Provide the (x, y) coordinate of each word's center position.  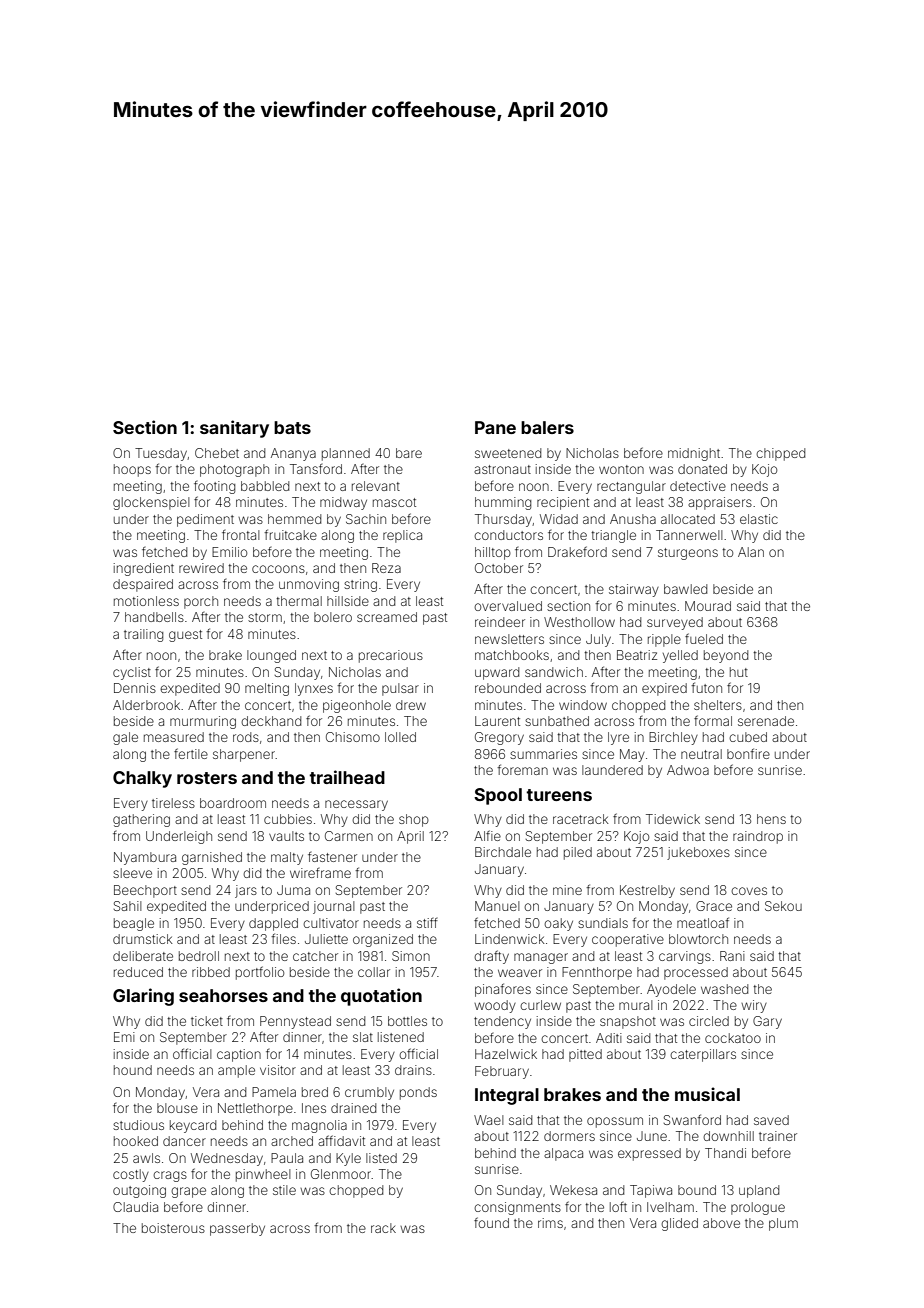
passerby (237, 1229)
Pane (495, 427)
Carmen (349, 836)
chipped (780, 454)
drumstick (143, 939)
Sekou (783, 906)
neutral (701, 754)
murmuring (203, 722)
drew (411, 705)
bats (292, 427)
